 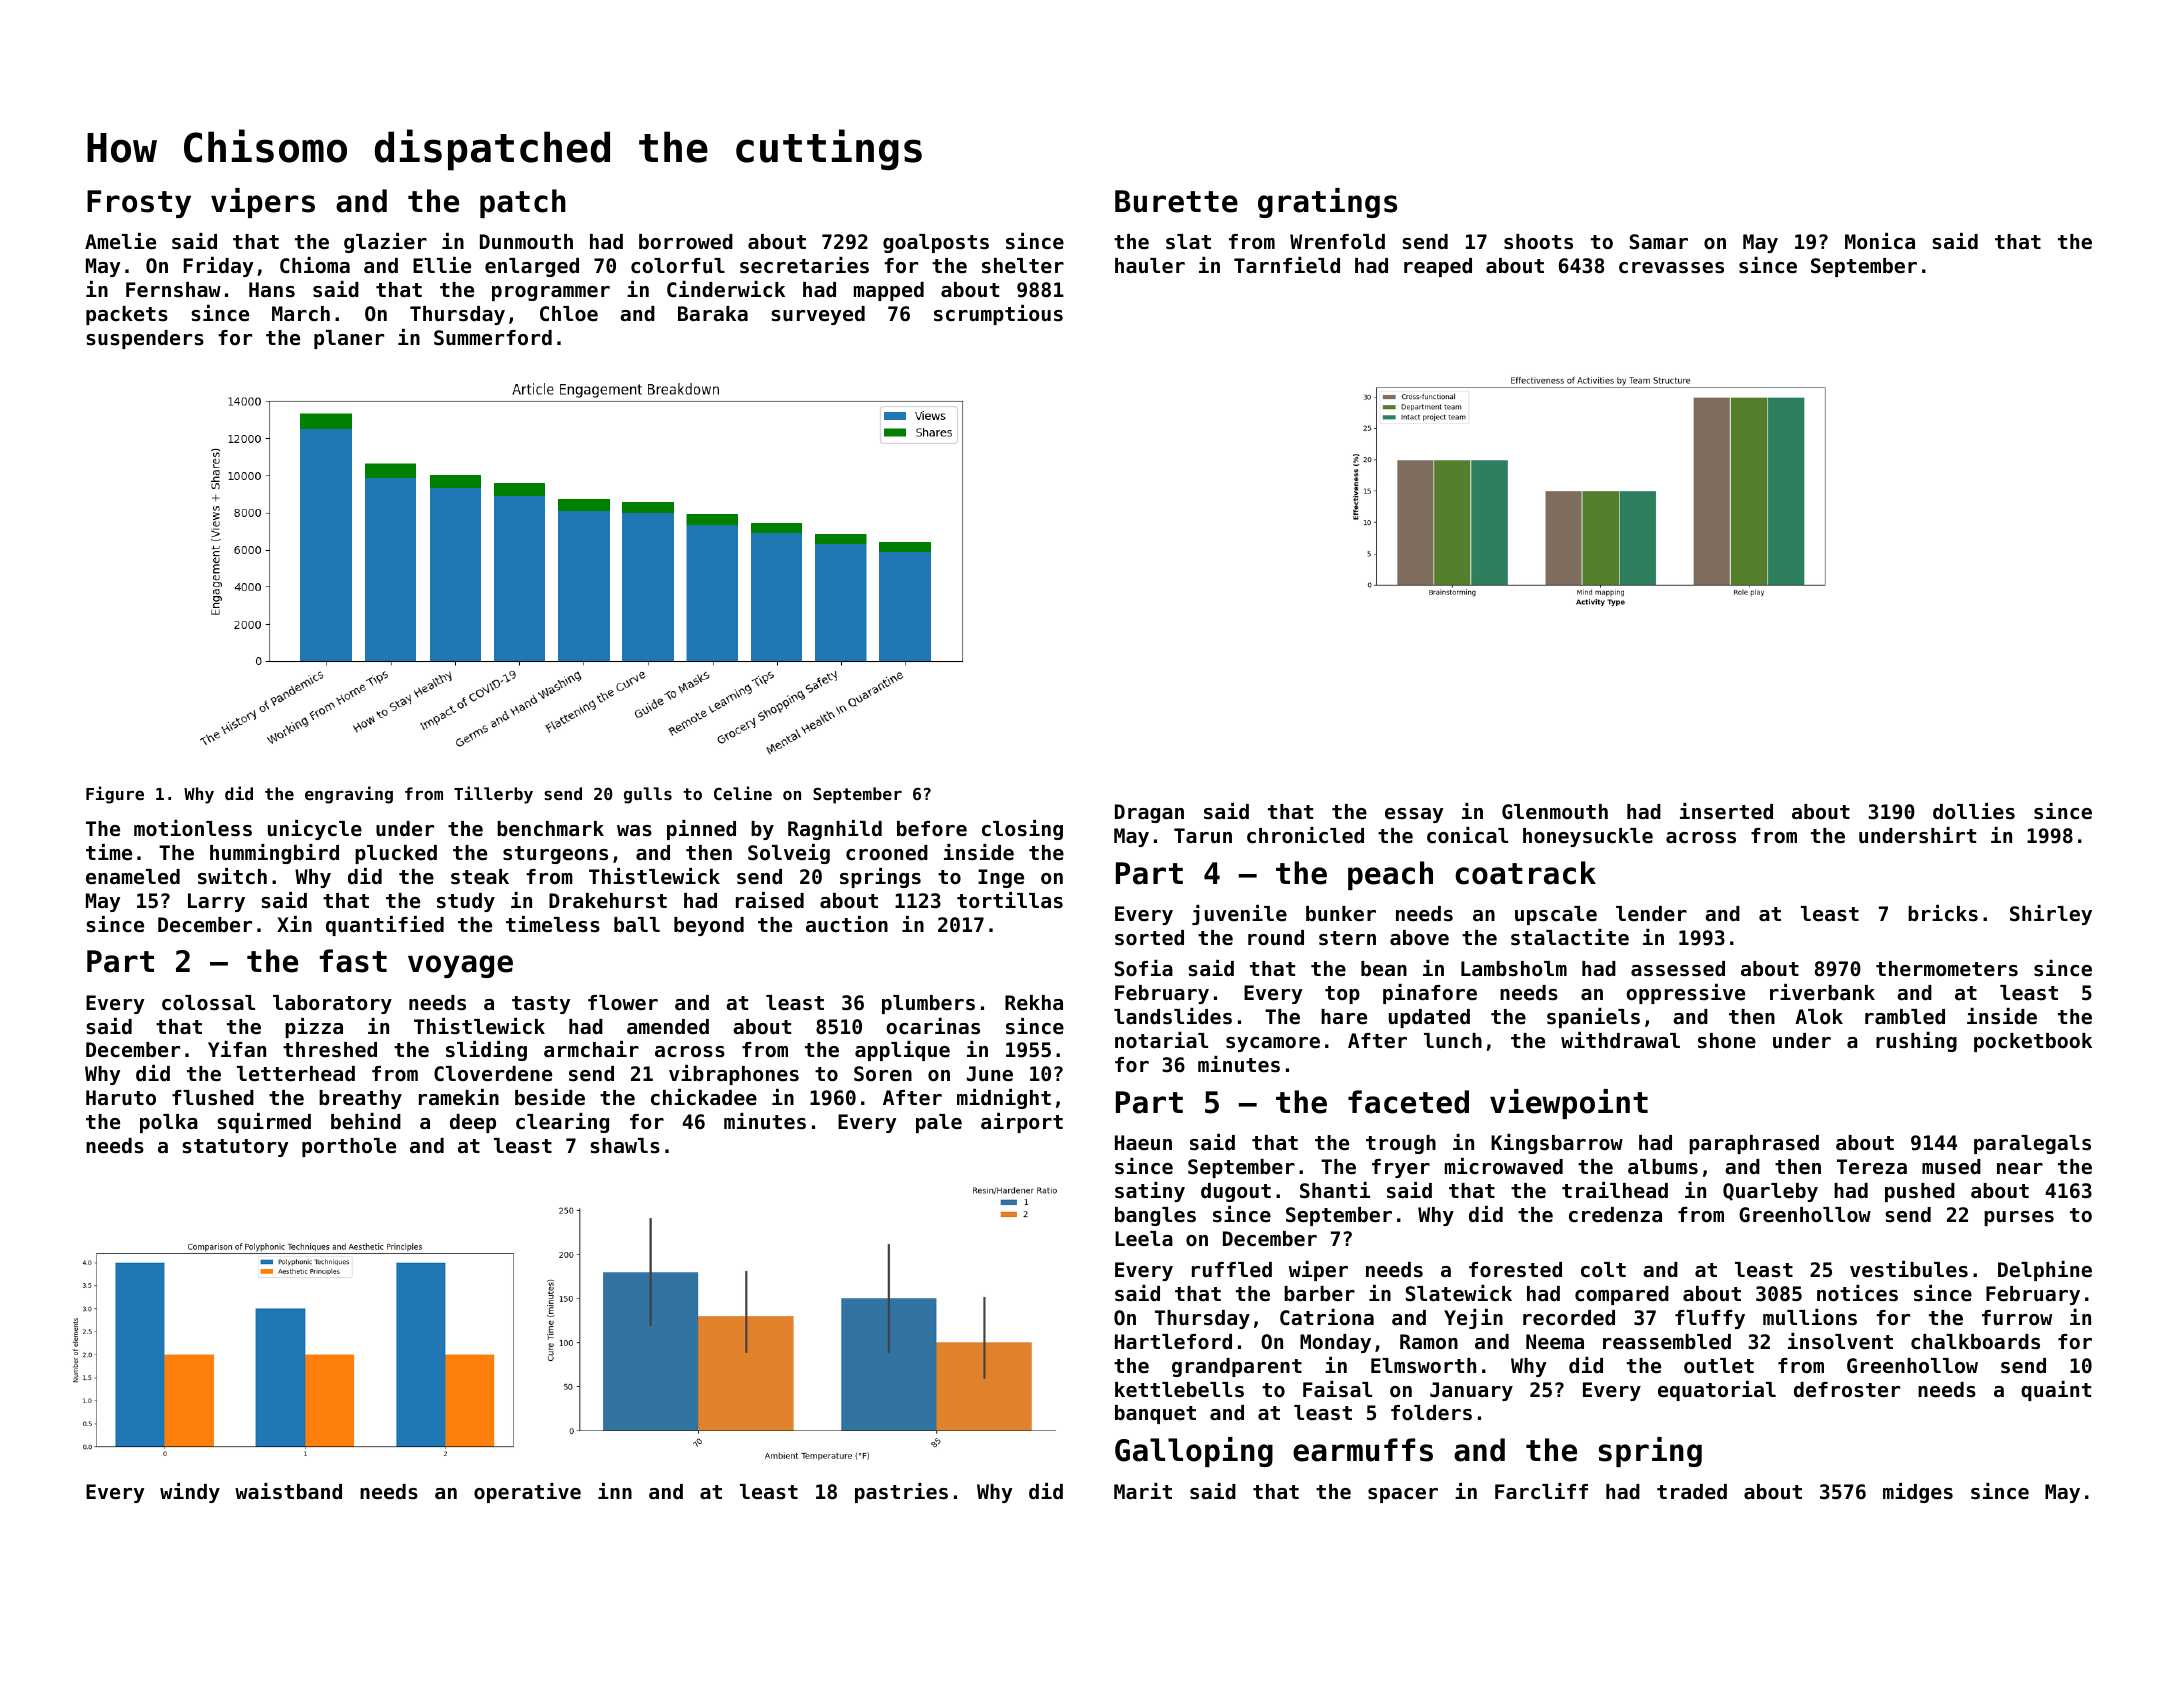 I want to click on Larry, so click(x=216, y=902).
